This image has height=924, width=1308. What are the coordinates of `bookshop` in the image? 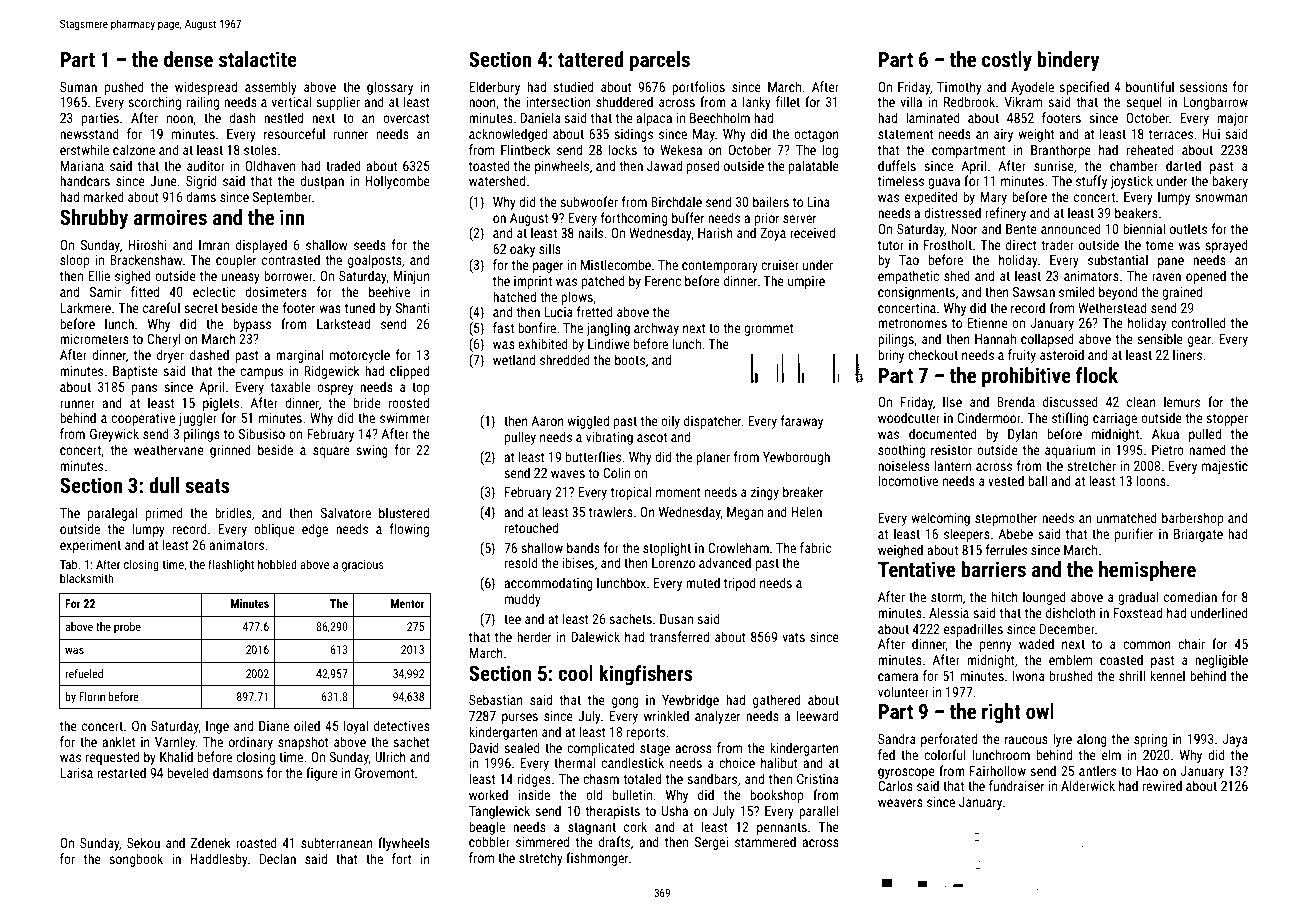 It's located at (777, 796).
